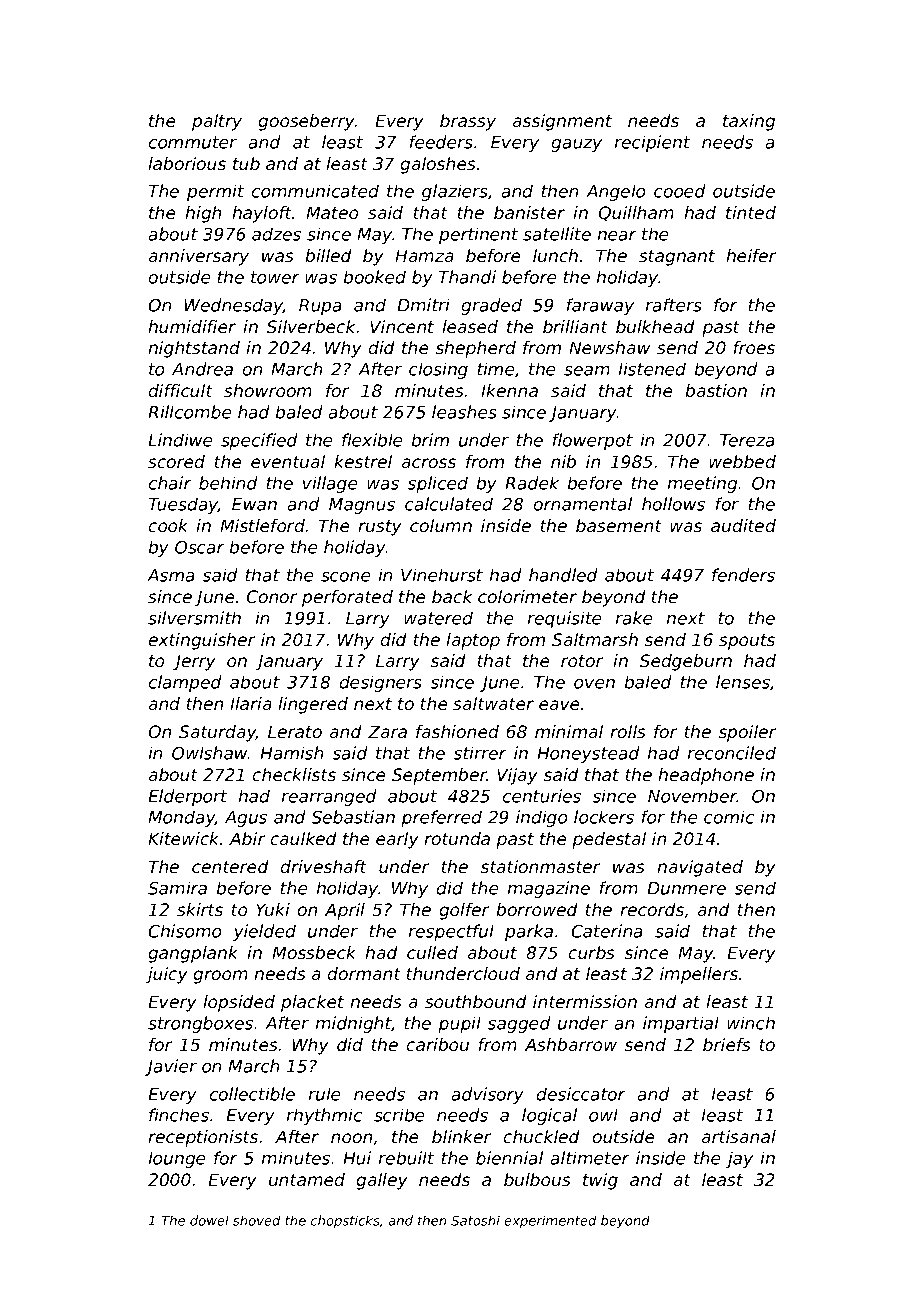  I want to click on experimented, so click(550, 1221).
